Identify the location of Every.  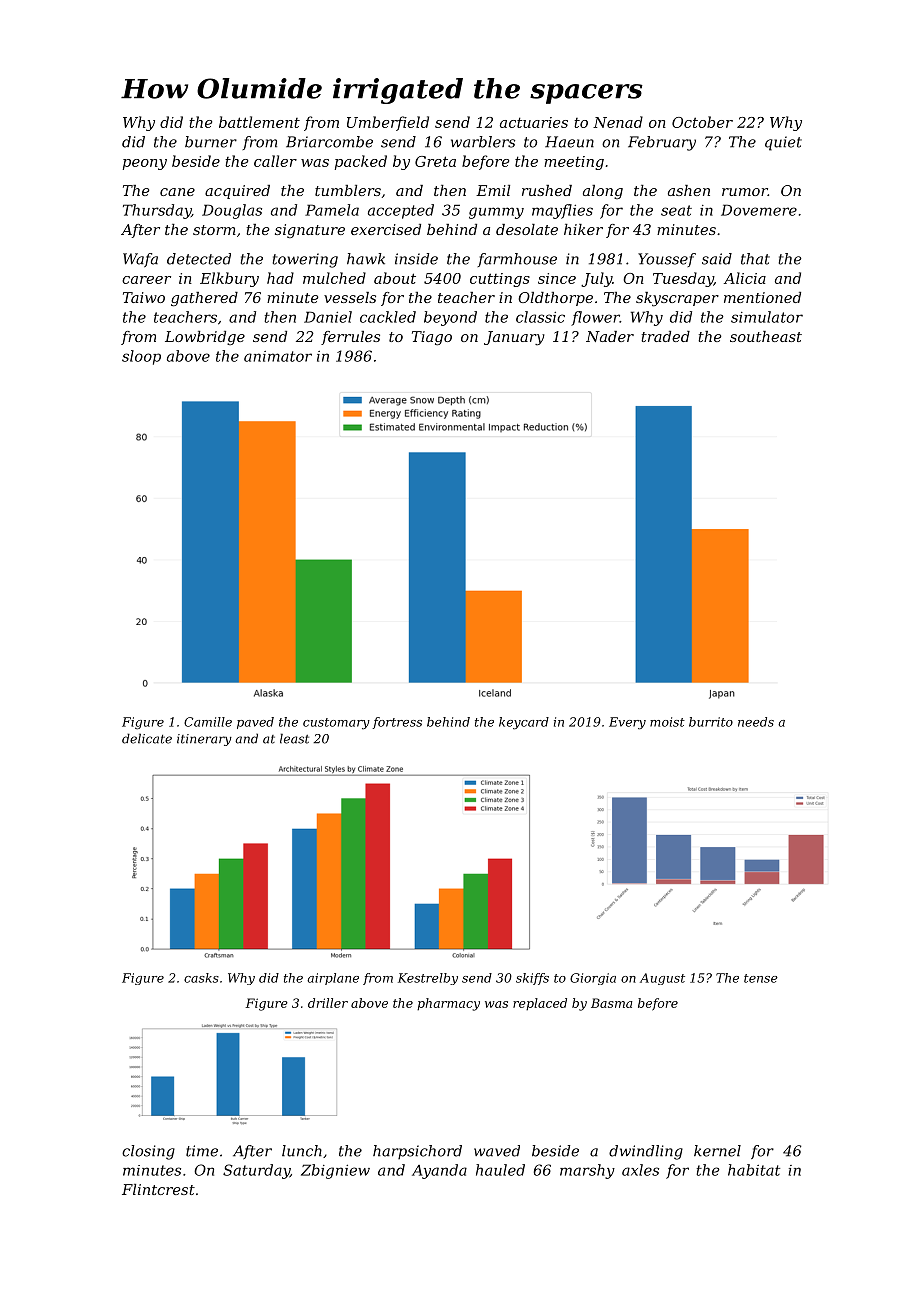
(627, 723).
